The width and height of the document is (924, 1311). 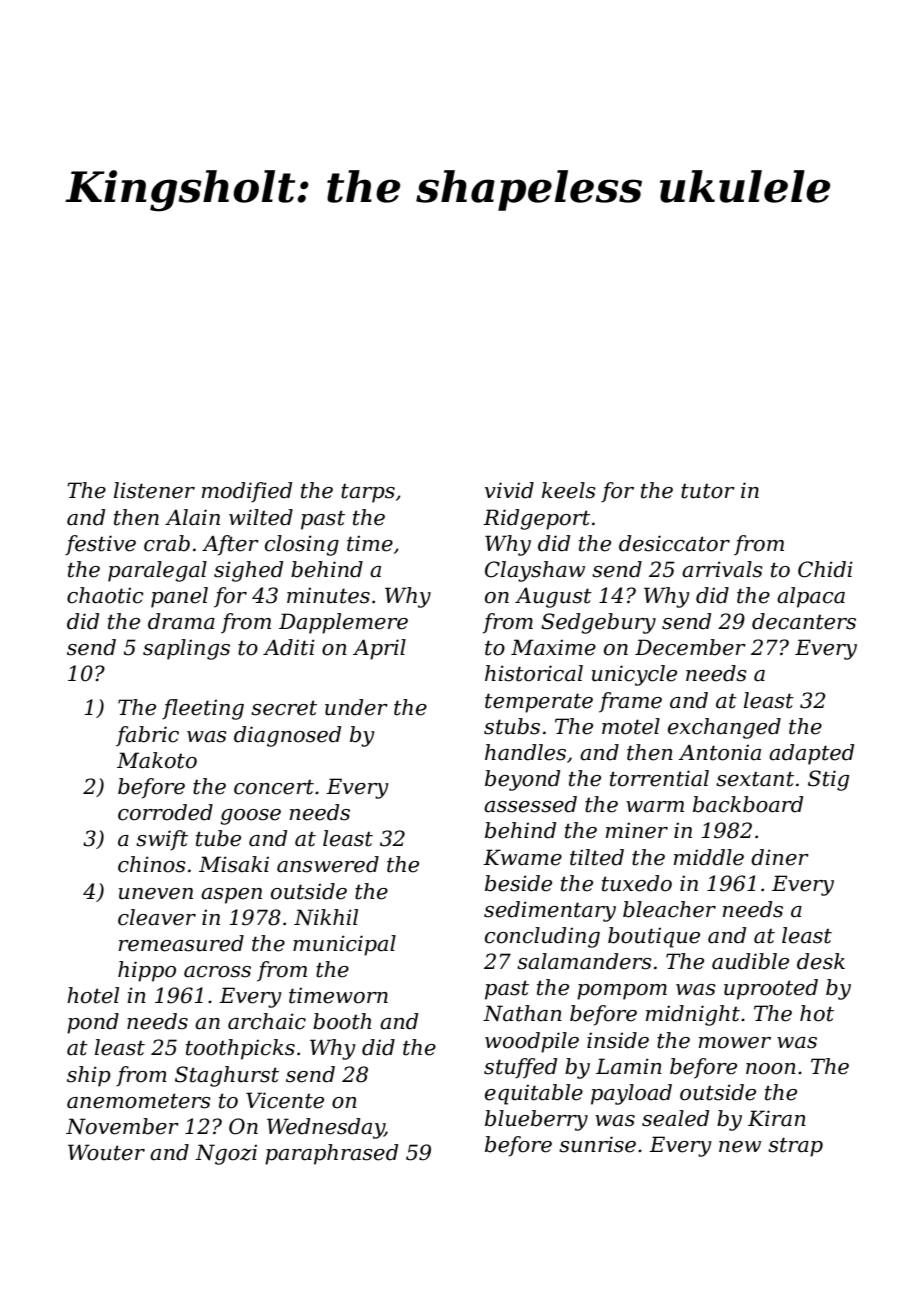 I want to click on tilted, so click(x=597, y=857).
